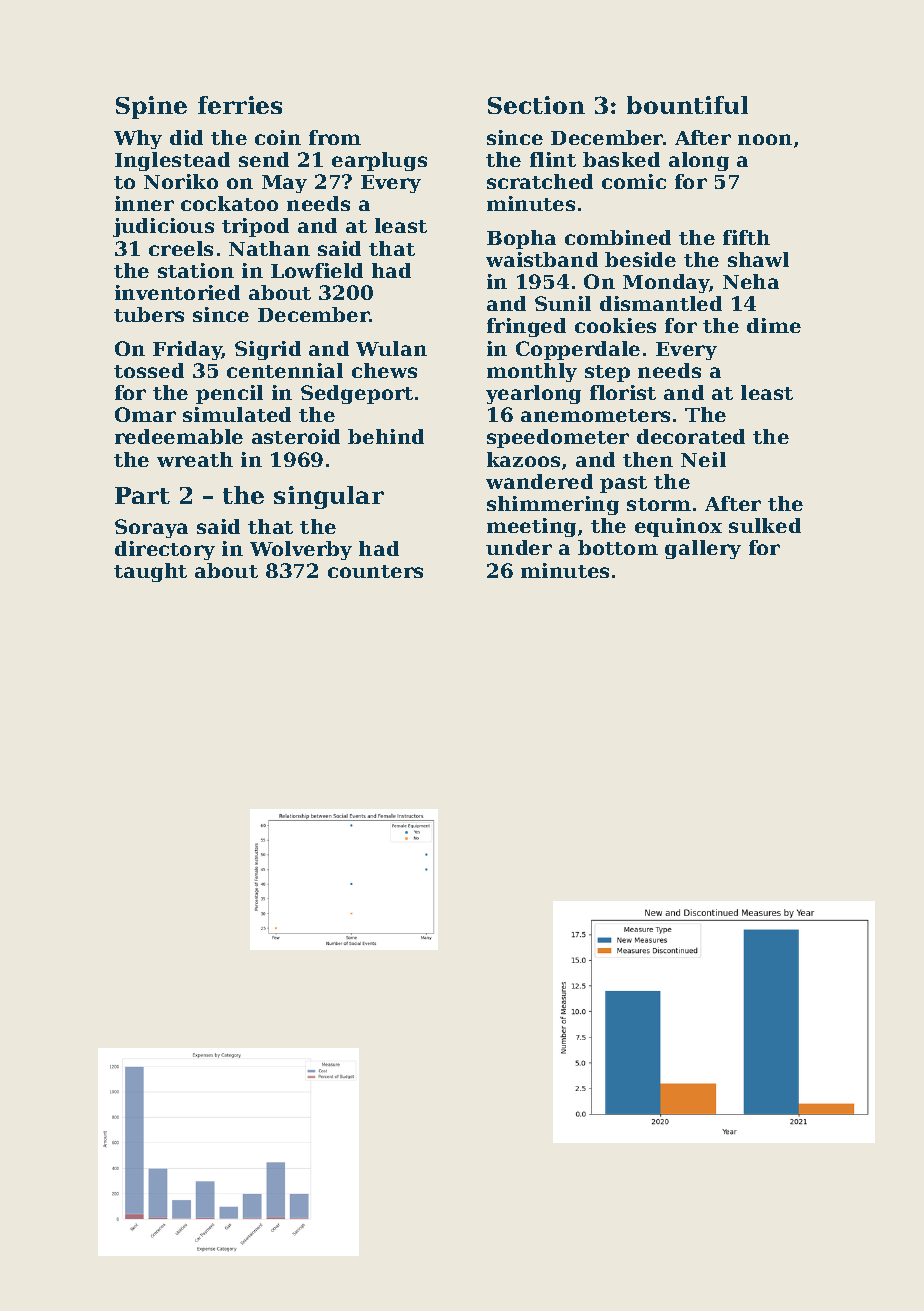  I want to click on Nathan, so click(269, 248).
